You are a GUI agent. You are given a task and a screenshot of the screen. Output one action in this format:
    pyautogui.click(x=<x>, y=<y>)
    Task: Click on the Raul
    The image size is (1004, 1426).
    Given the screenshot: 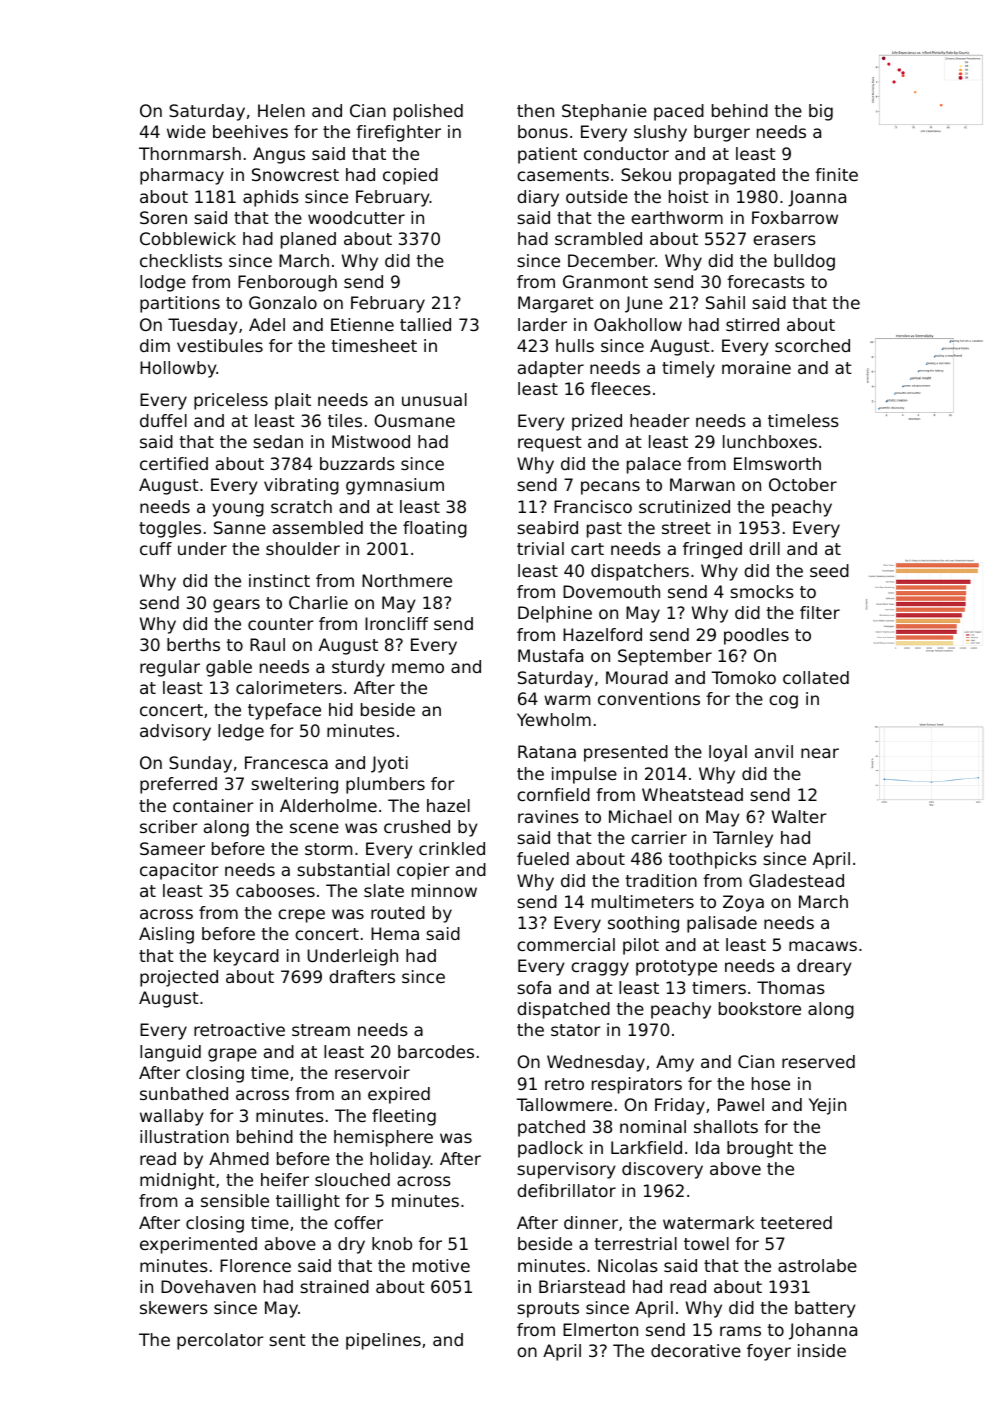 What is the action you would take?
    pyautogui.click(x=267, y=644)
